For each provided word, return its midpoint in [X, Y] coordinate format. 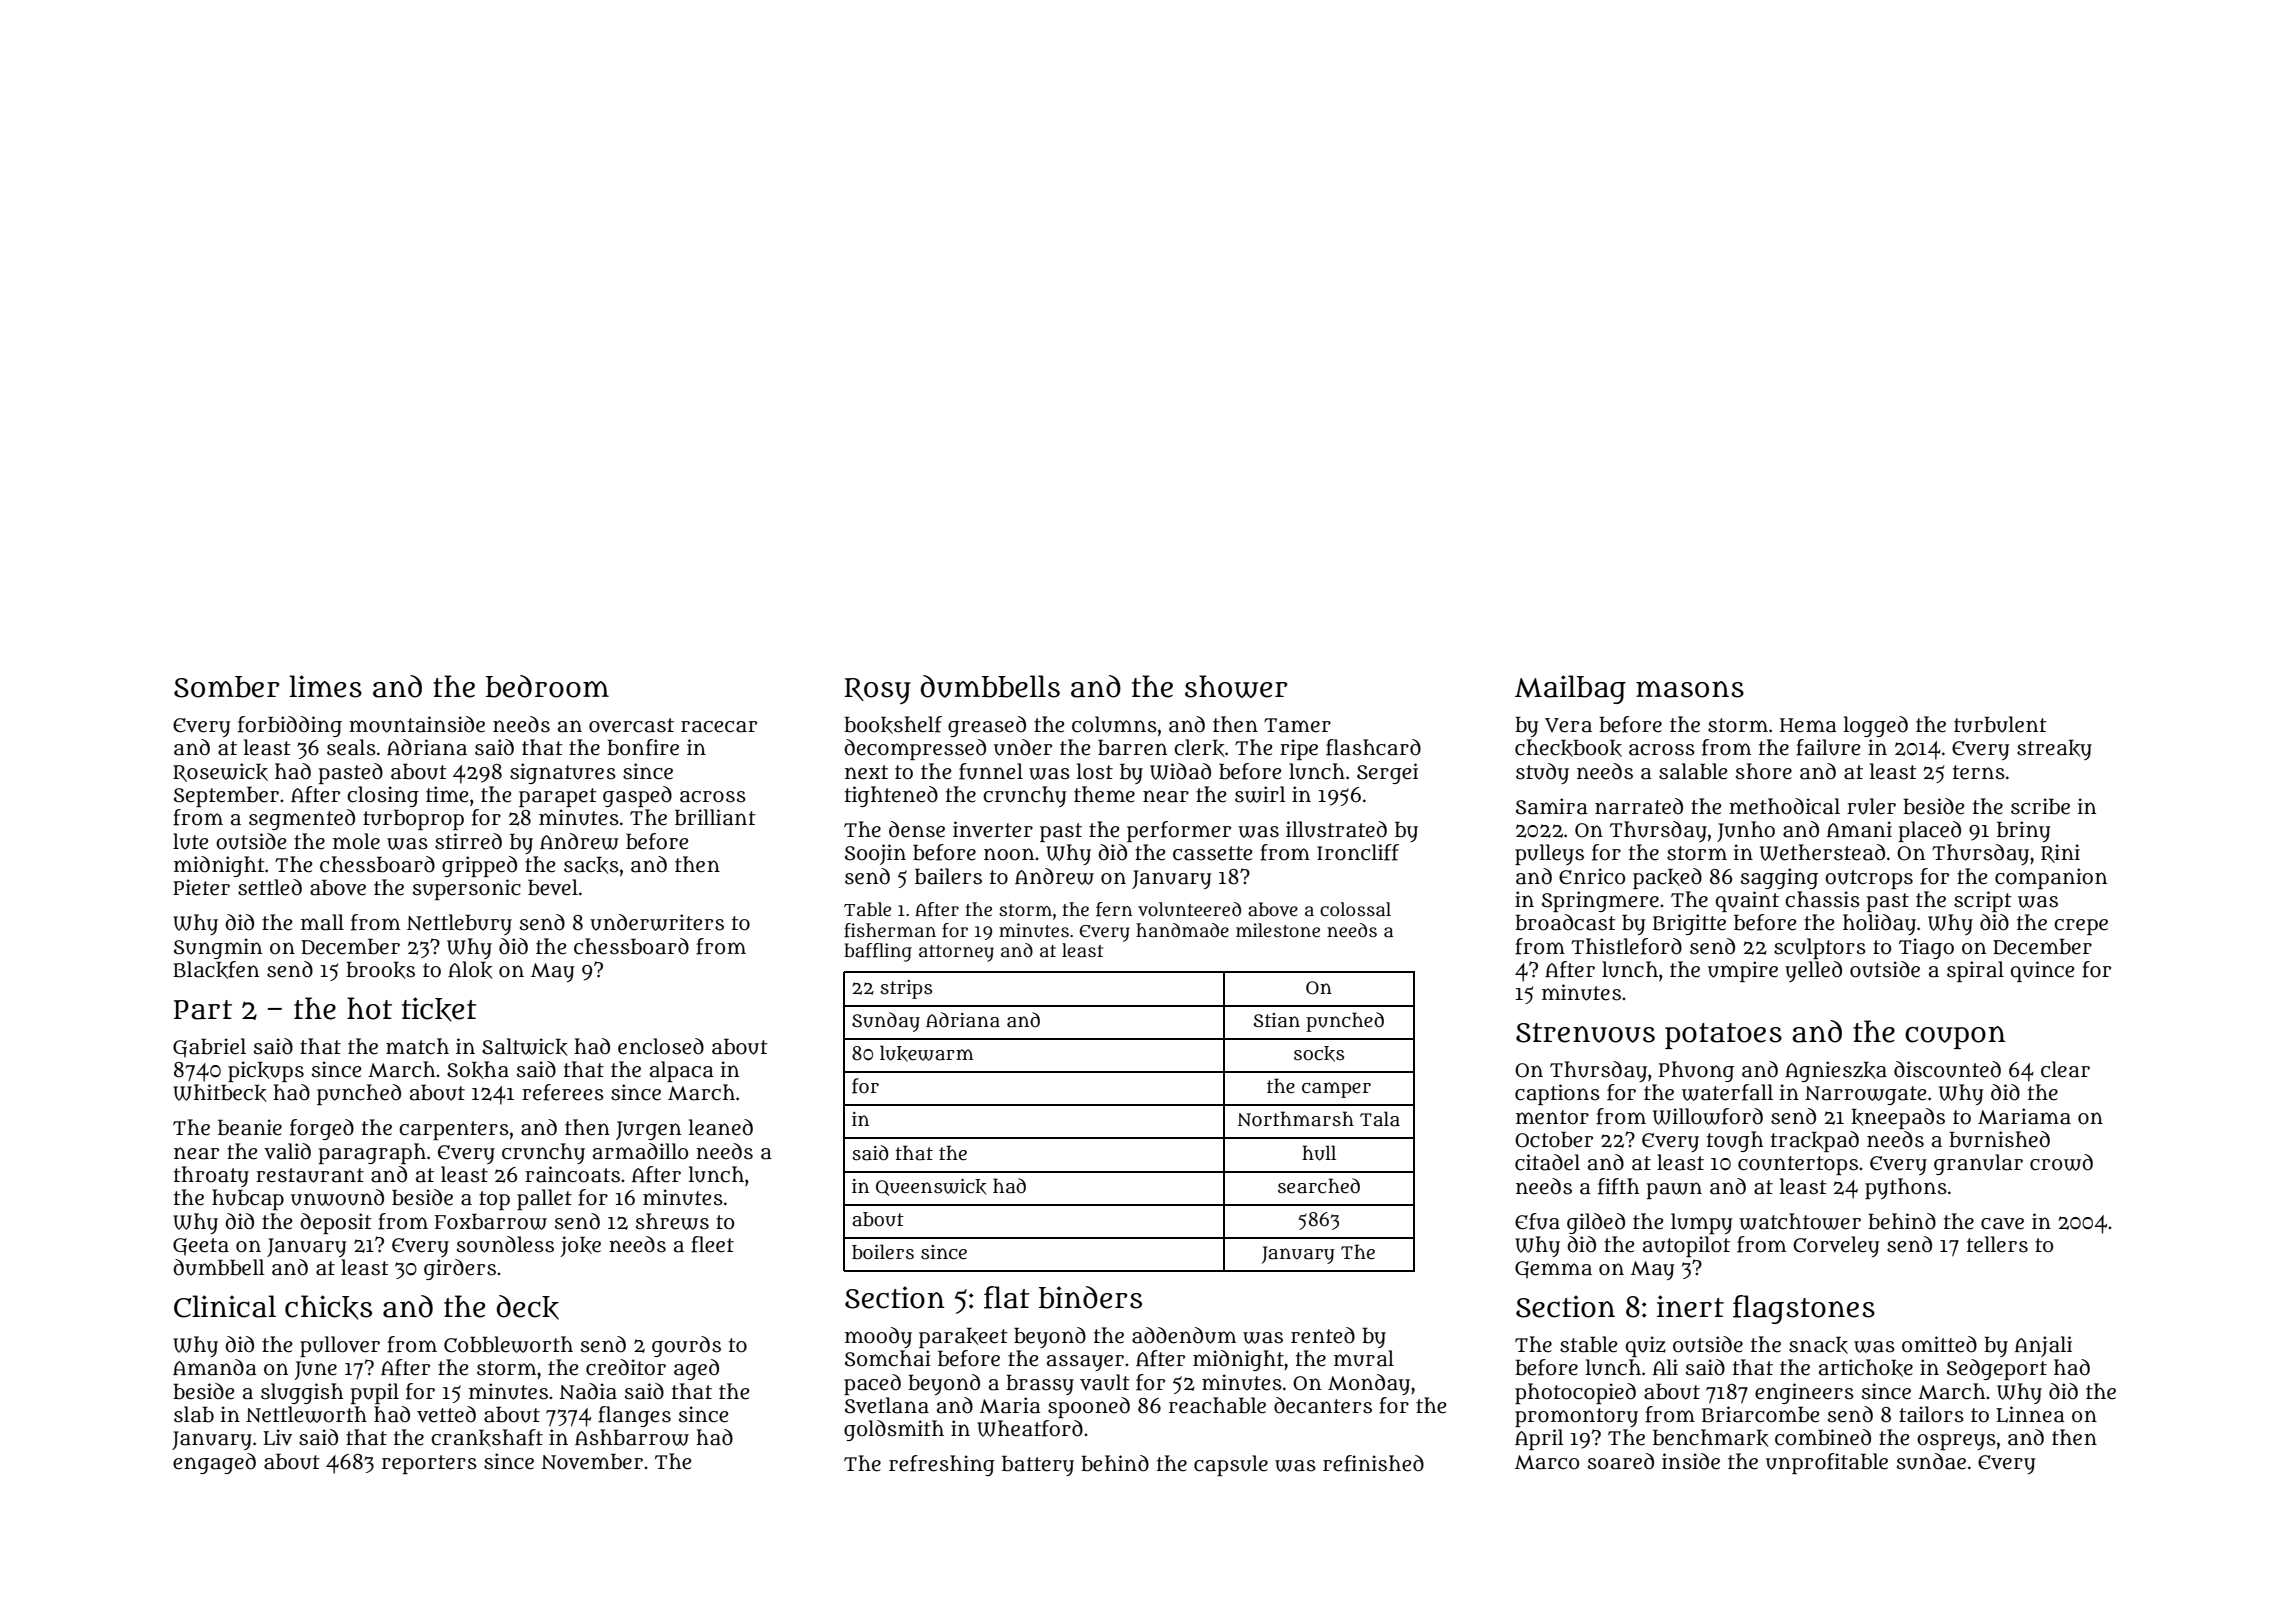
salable [1693, 771]
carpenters [454, 1130]
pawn [1674, 1190]
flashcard [1373, 747]
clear [2065, 1069]
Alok [470, 970]
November [592, 1461]
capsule [1231, 1465]
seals [351, 747]
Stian [1276, 1020]
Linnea [2030, 1414]
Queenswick [931, 1187]
